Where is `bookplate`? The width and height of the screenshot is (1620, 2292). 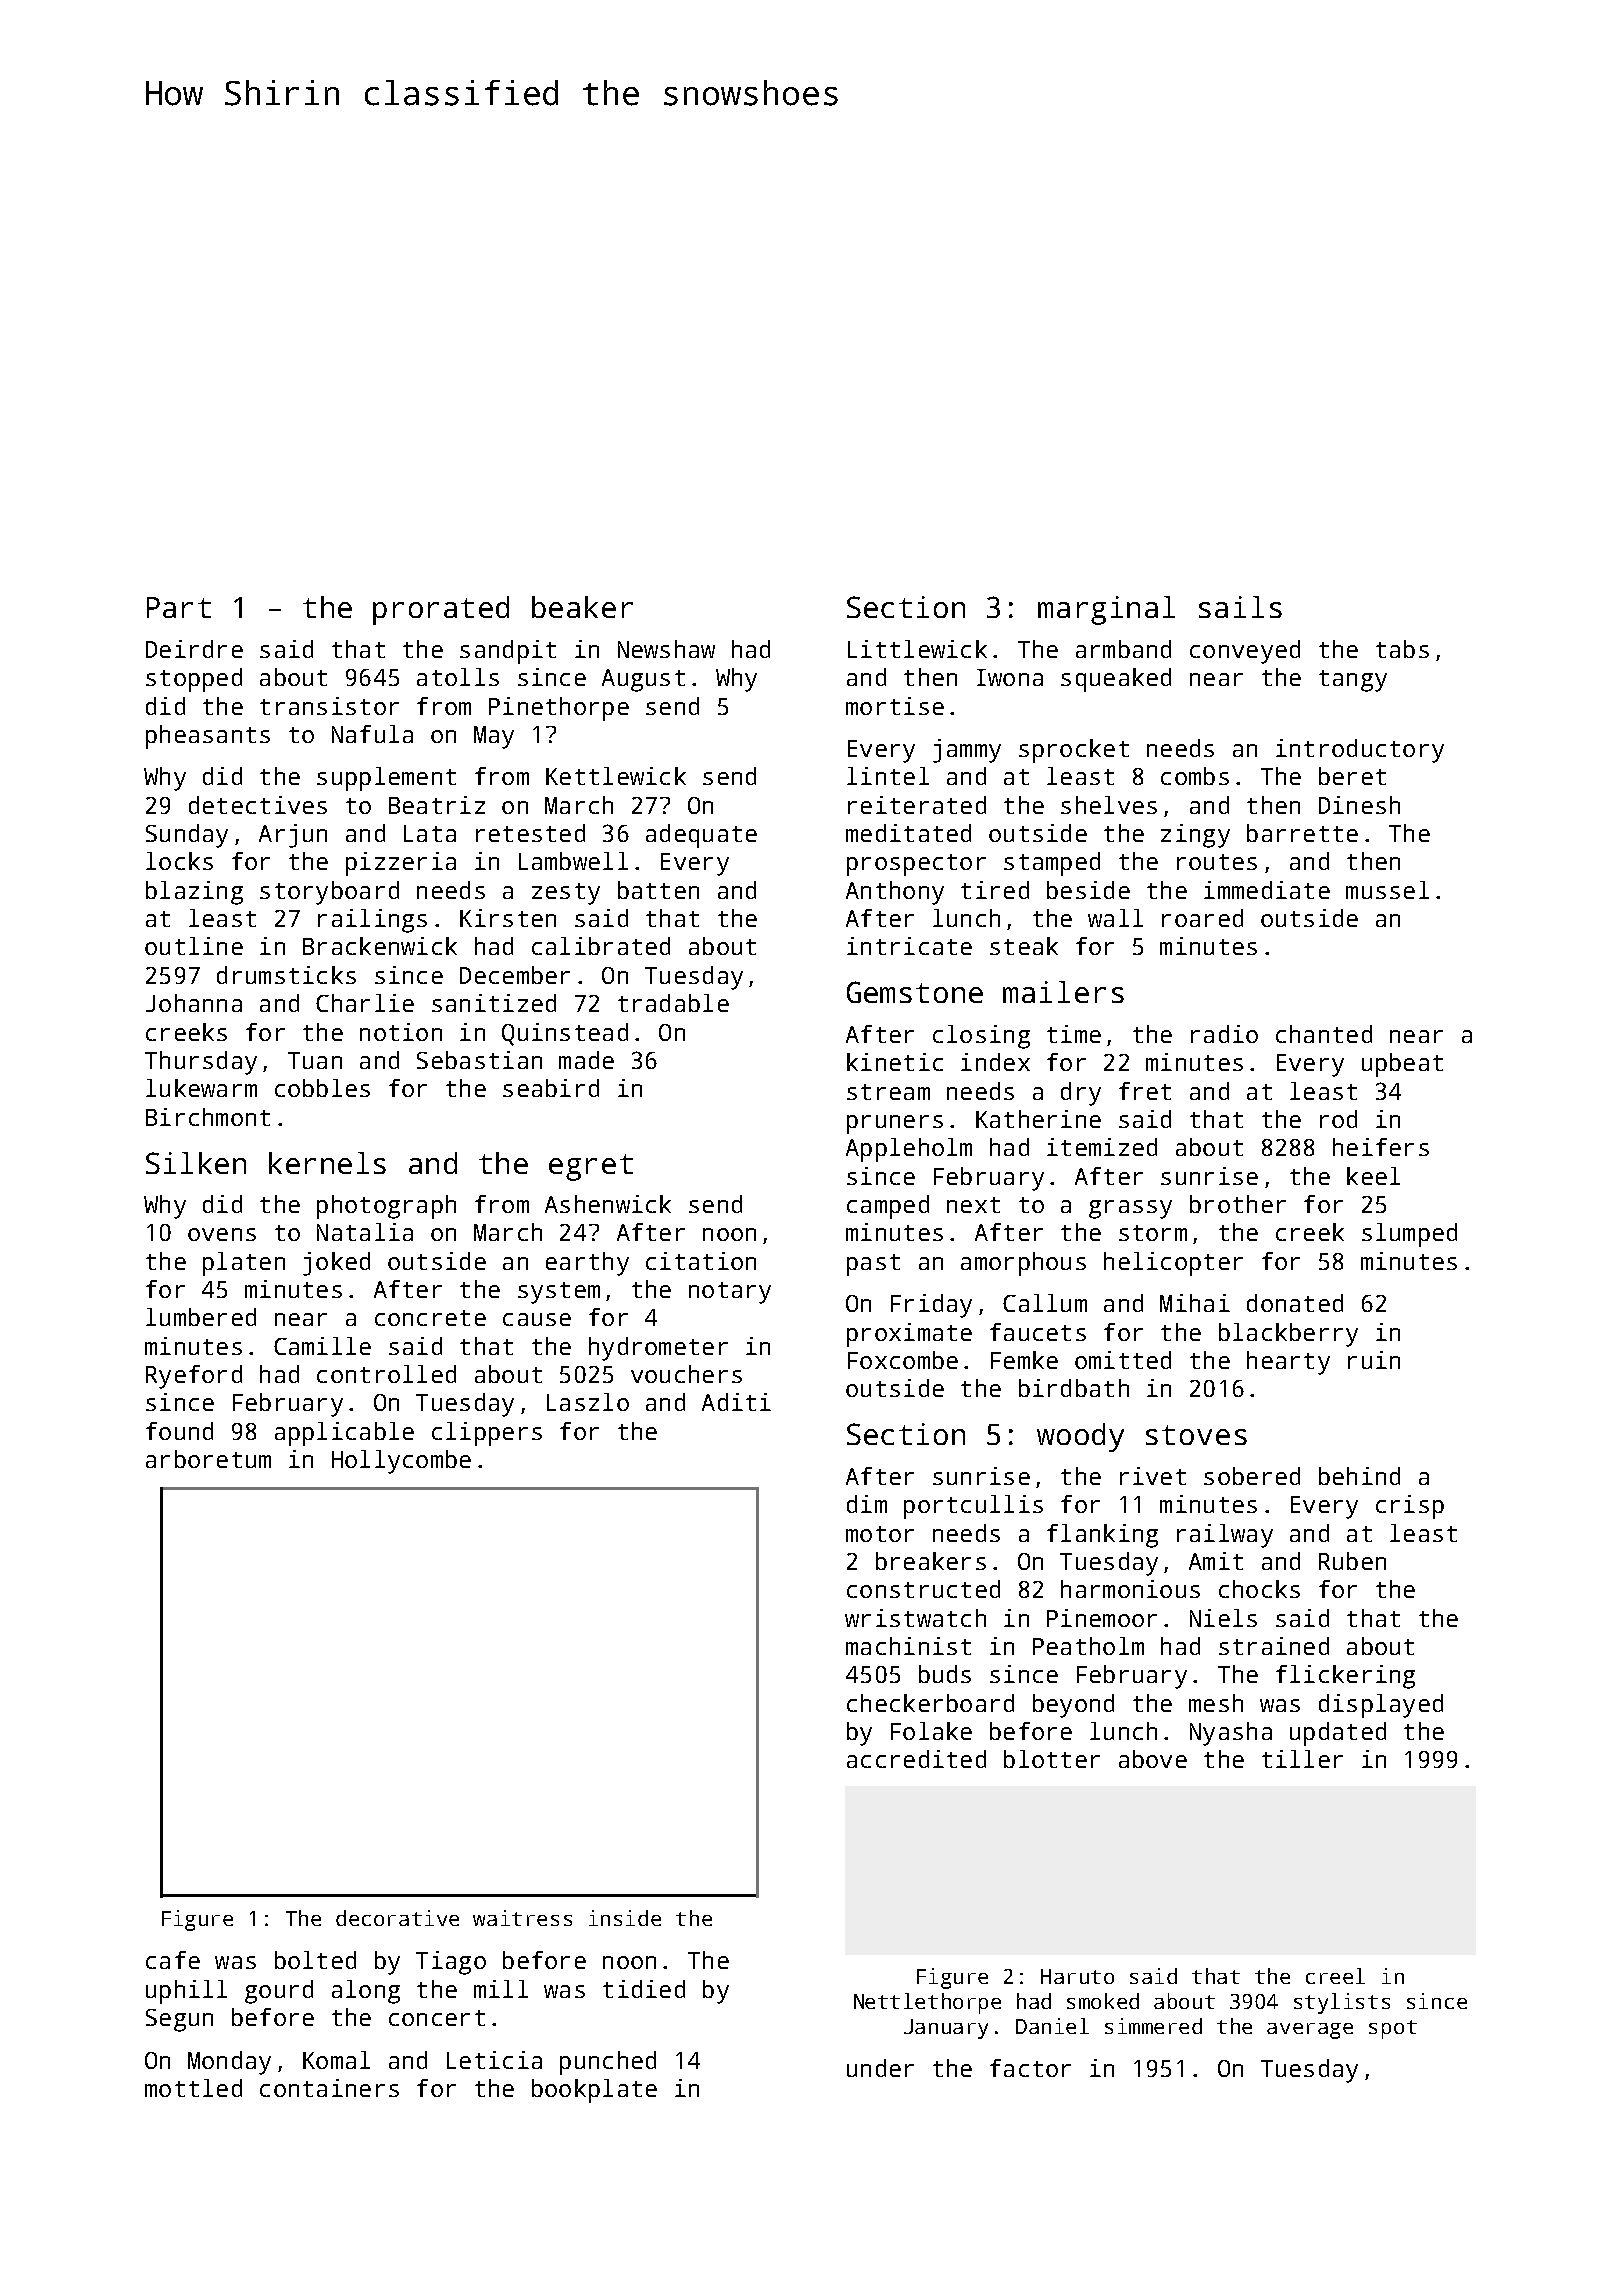
bookplate is located at coordinates (594, 2091).
